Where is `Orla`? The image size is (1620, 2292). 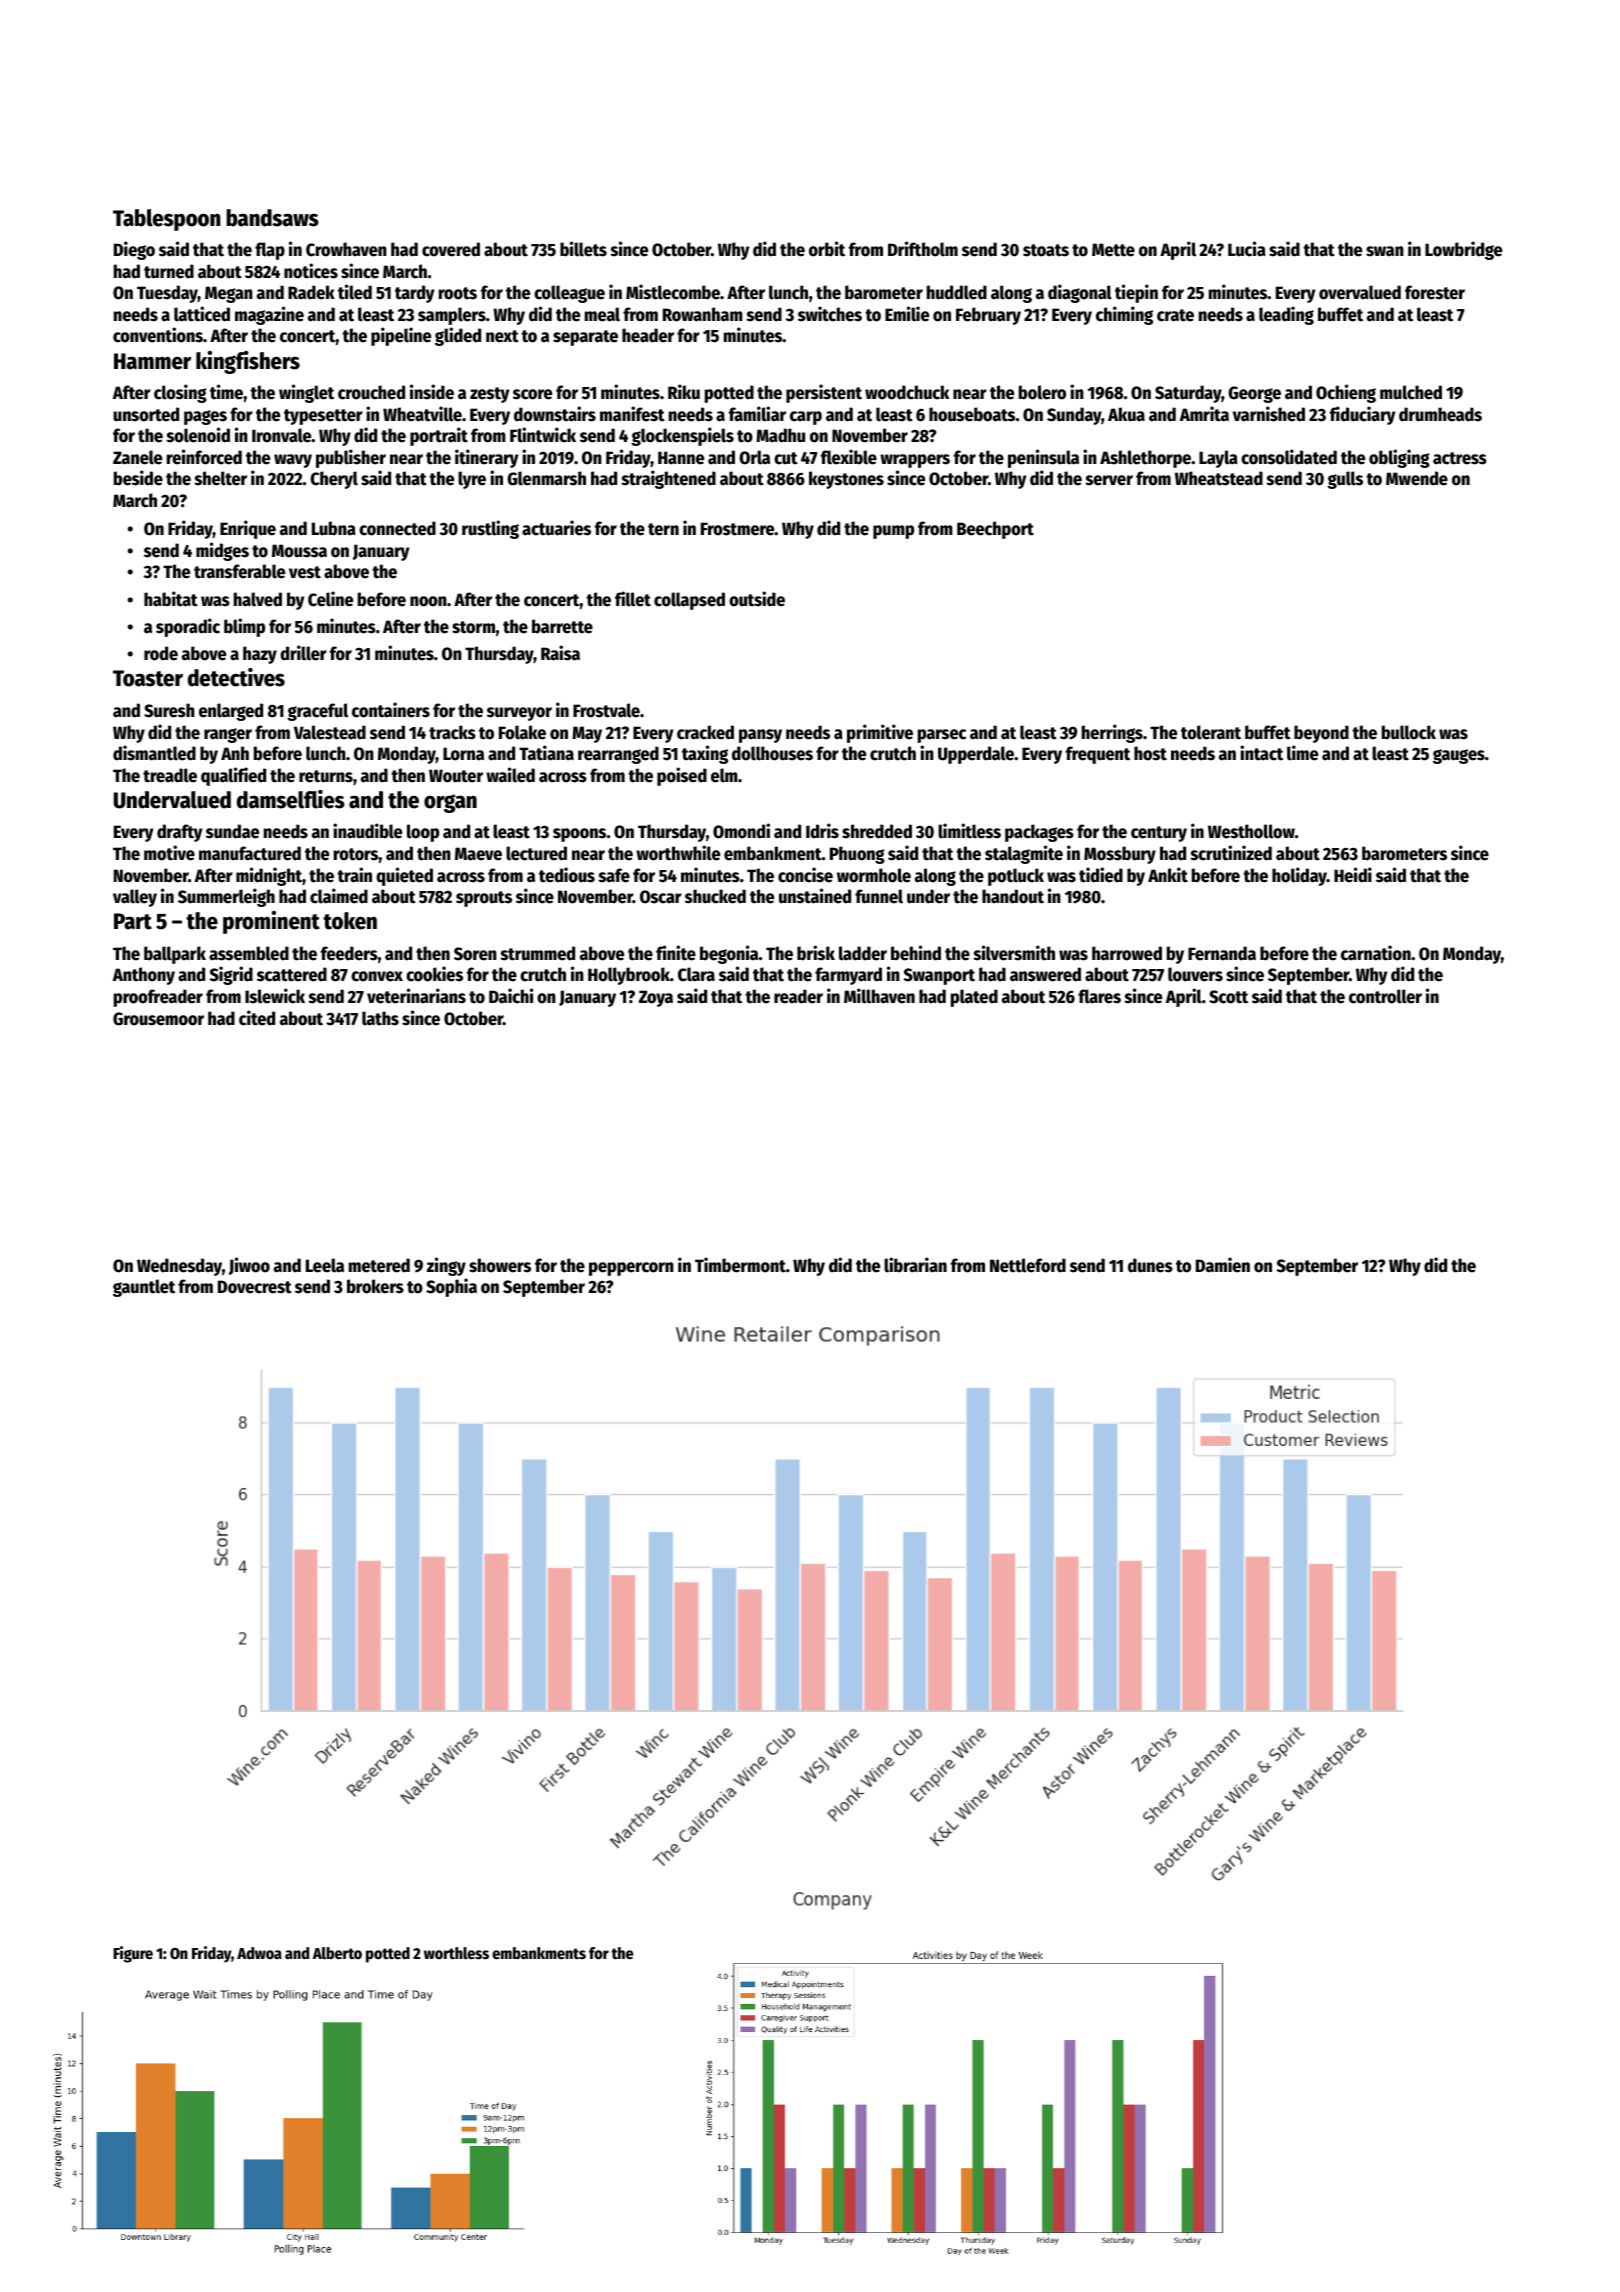 Orla is located at coordinates (754, 457).
